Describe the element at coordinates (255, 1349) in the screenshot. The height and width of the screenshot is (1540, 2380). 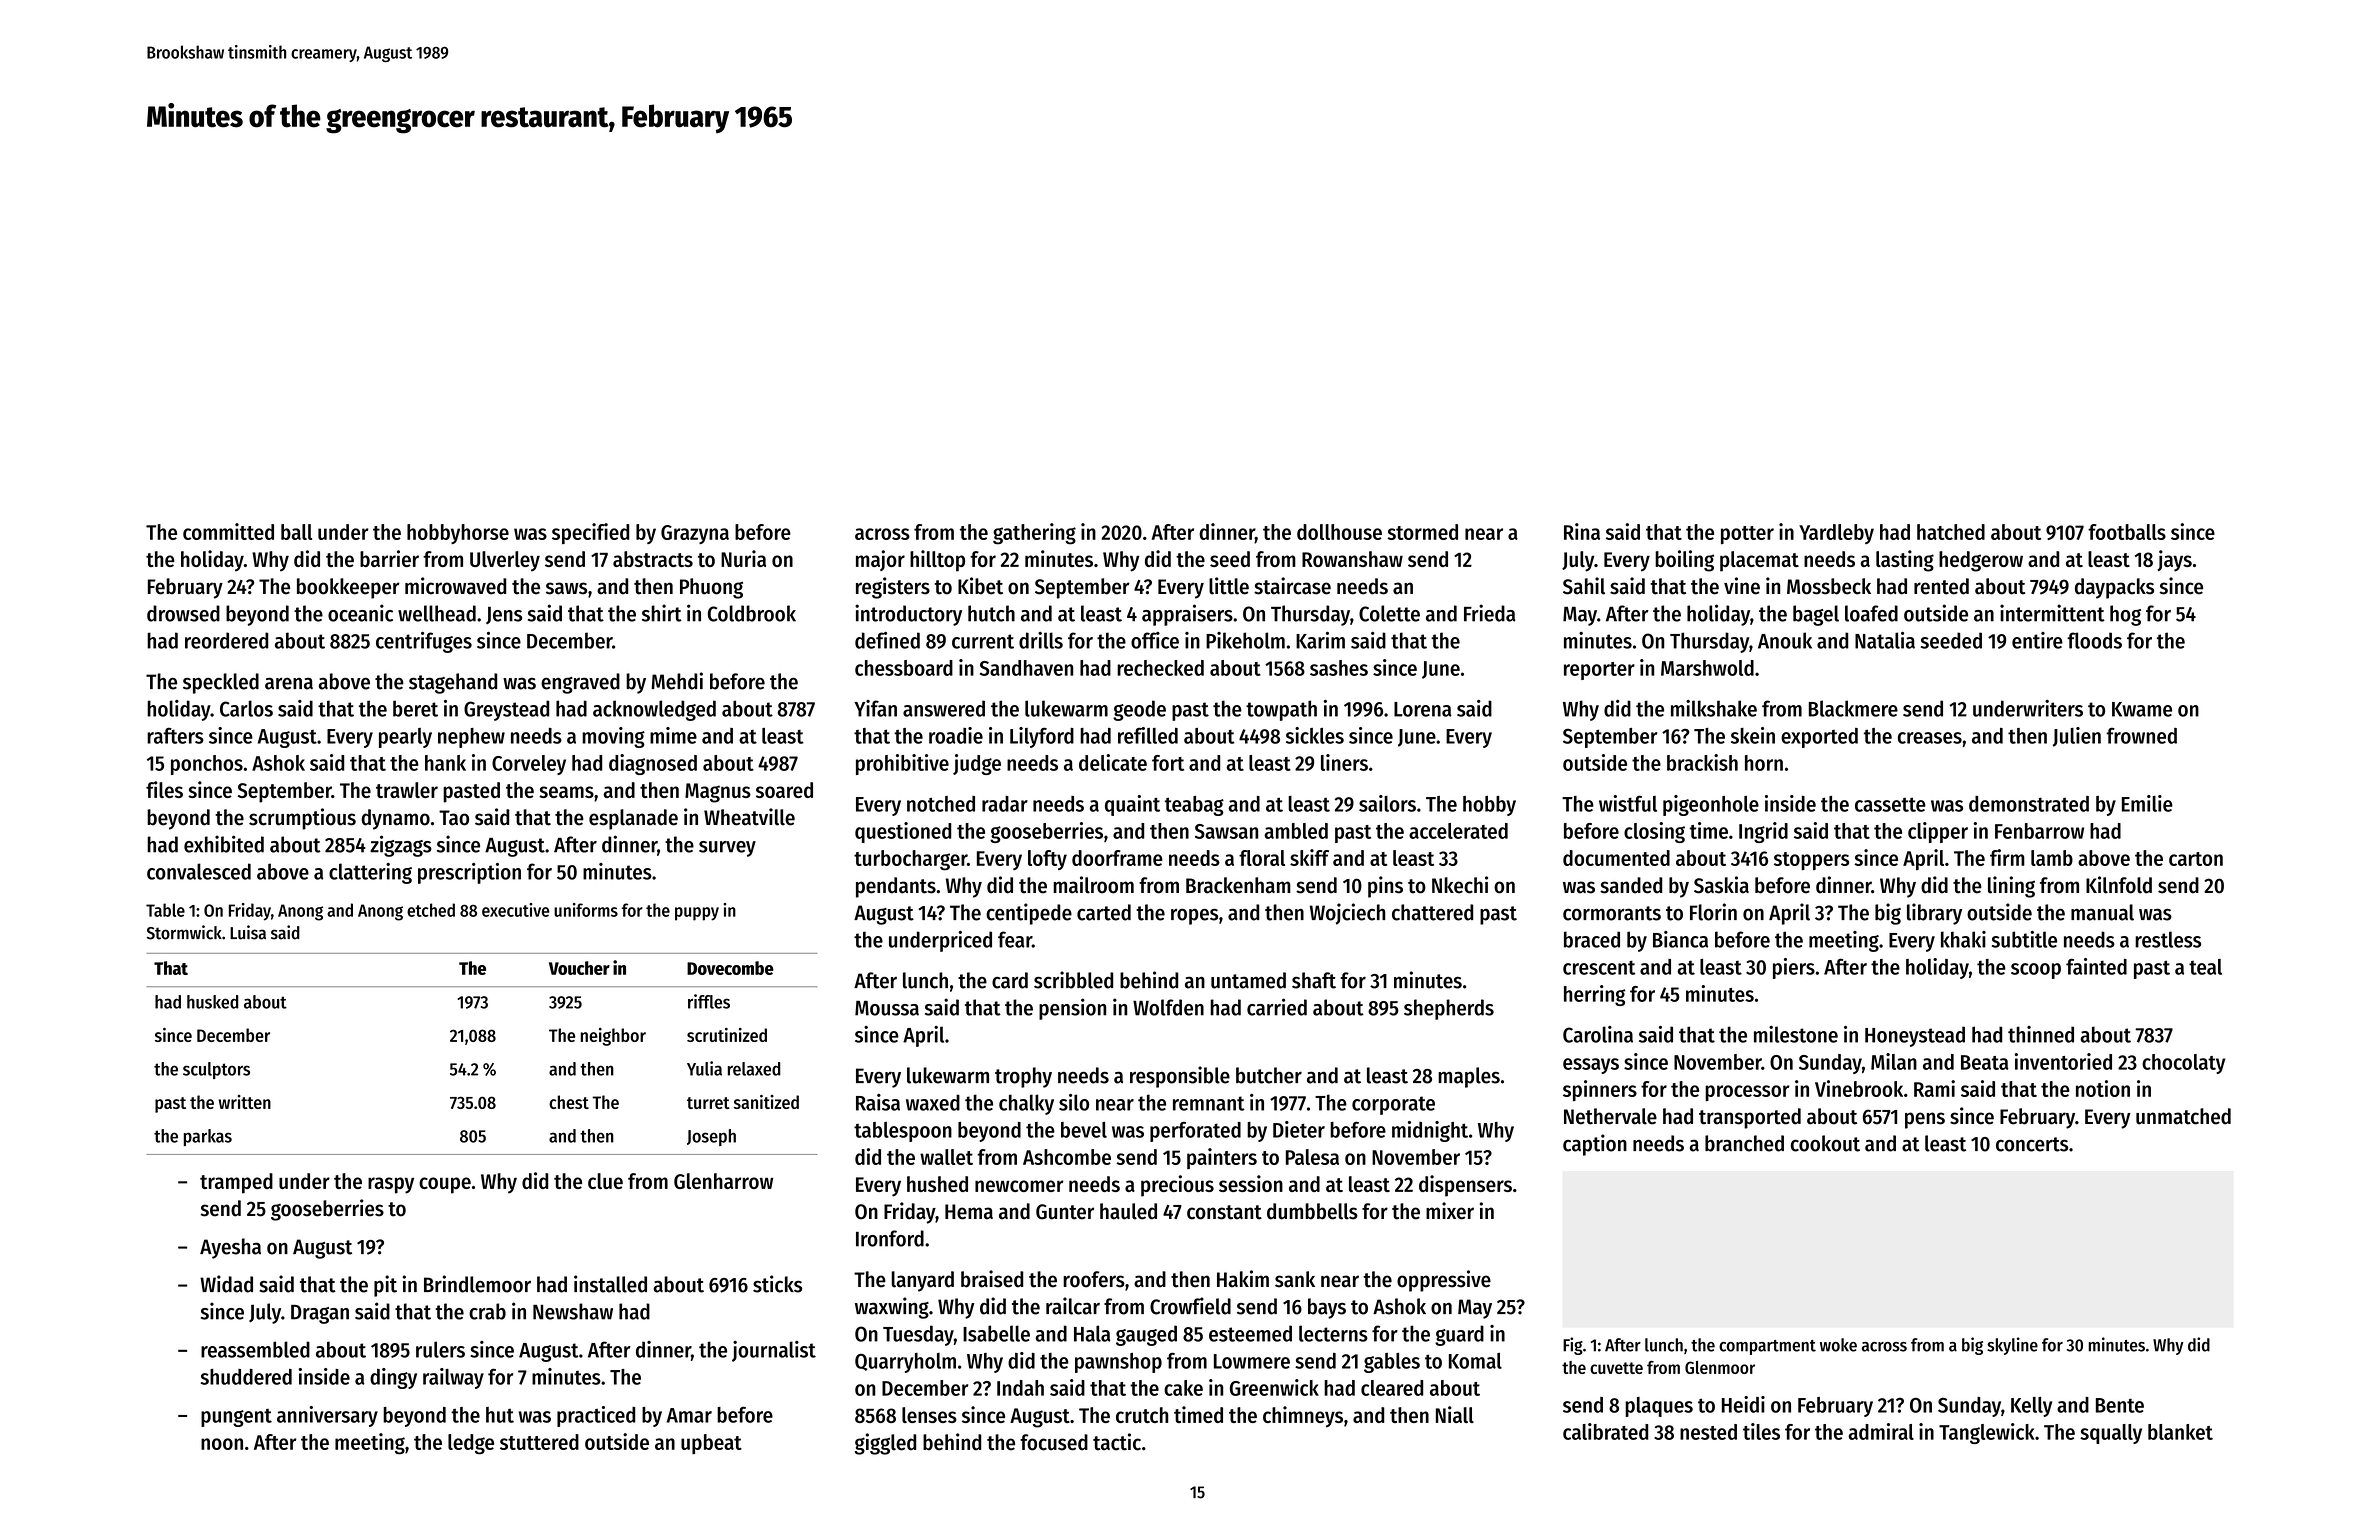
I see `reassembled` at that location.
